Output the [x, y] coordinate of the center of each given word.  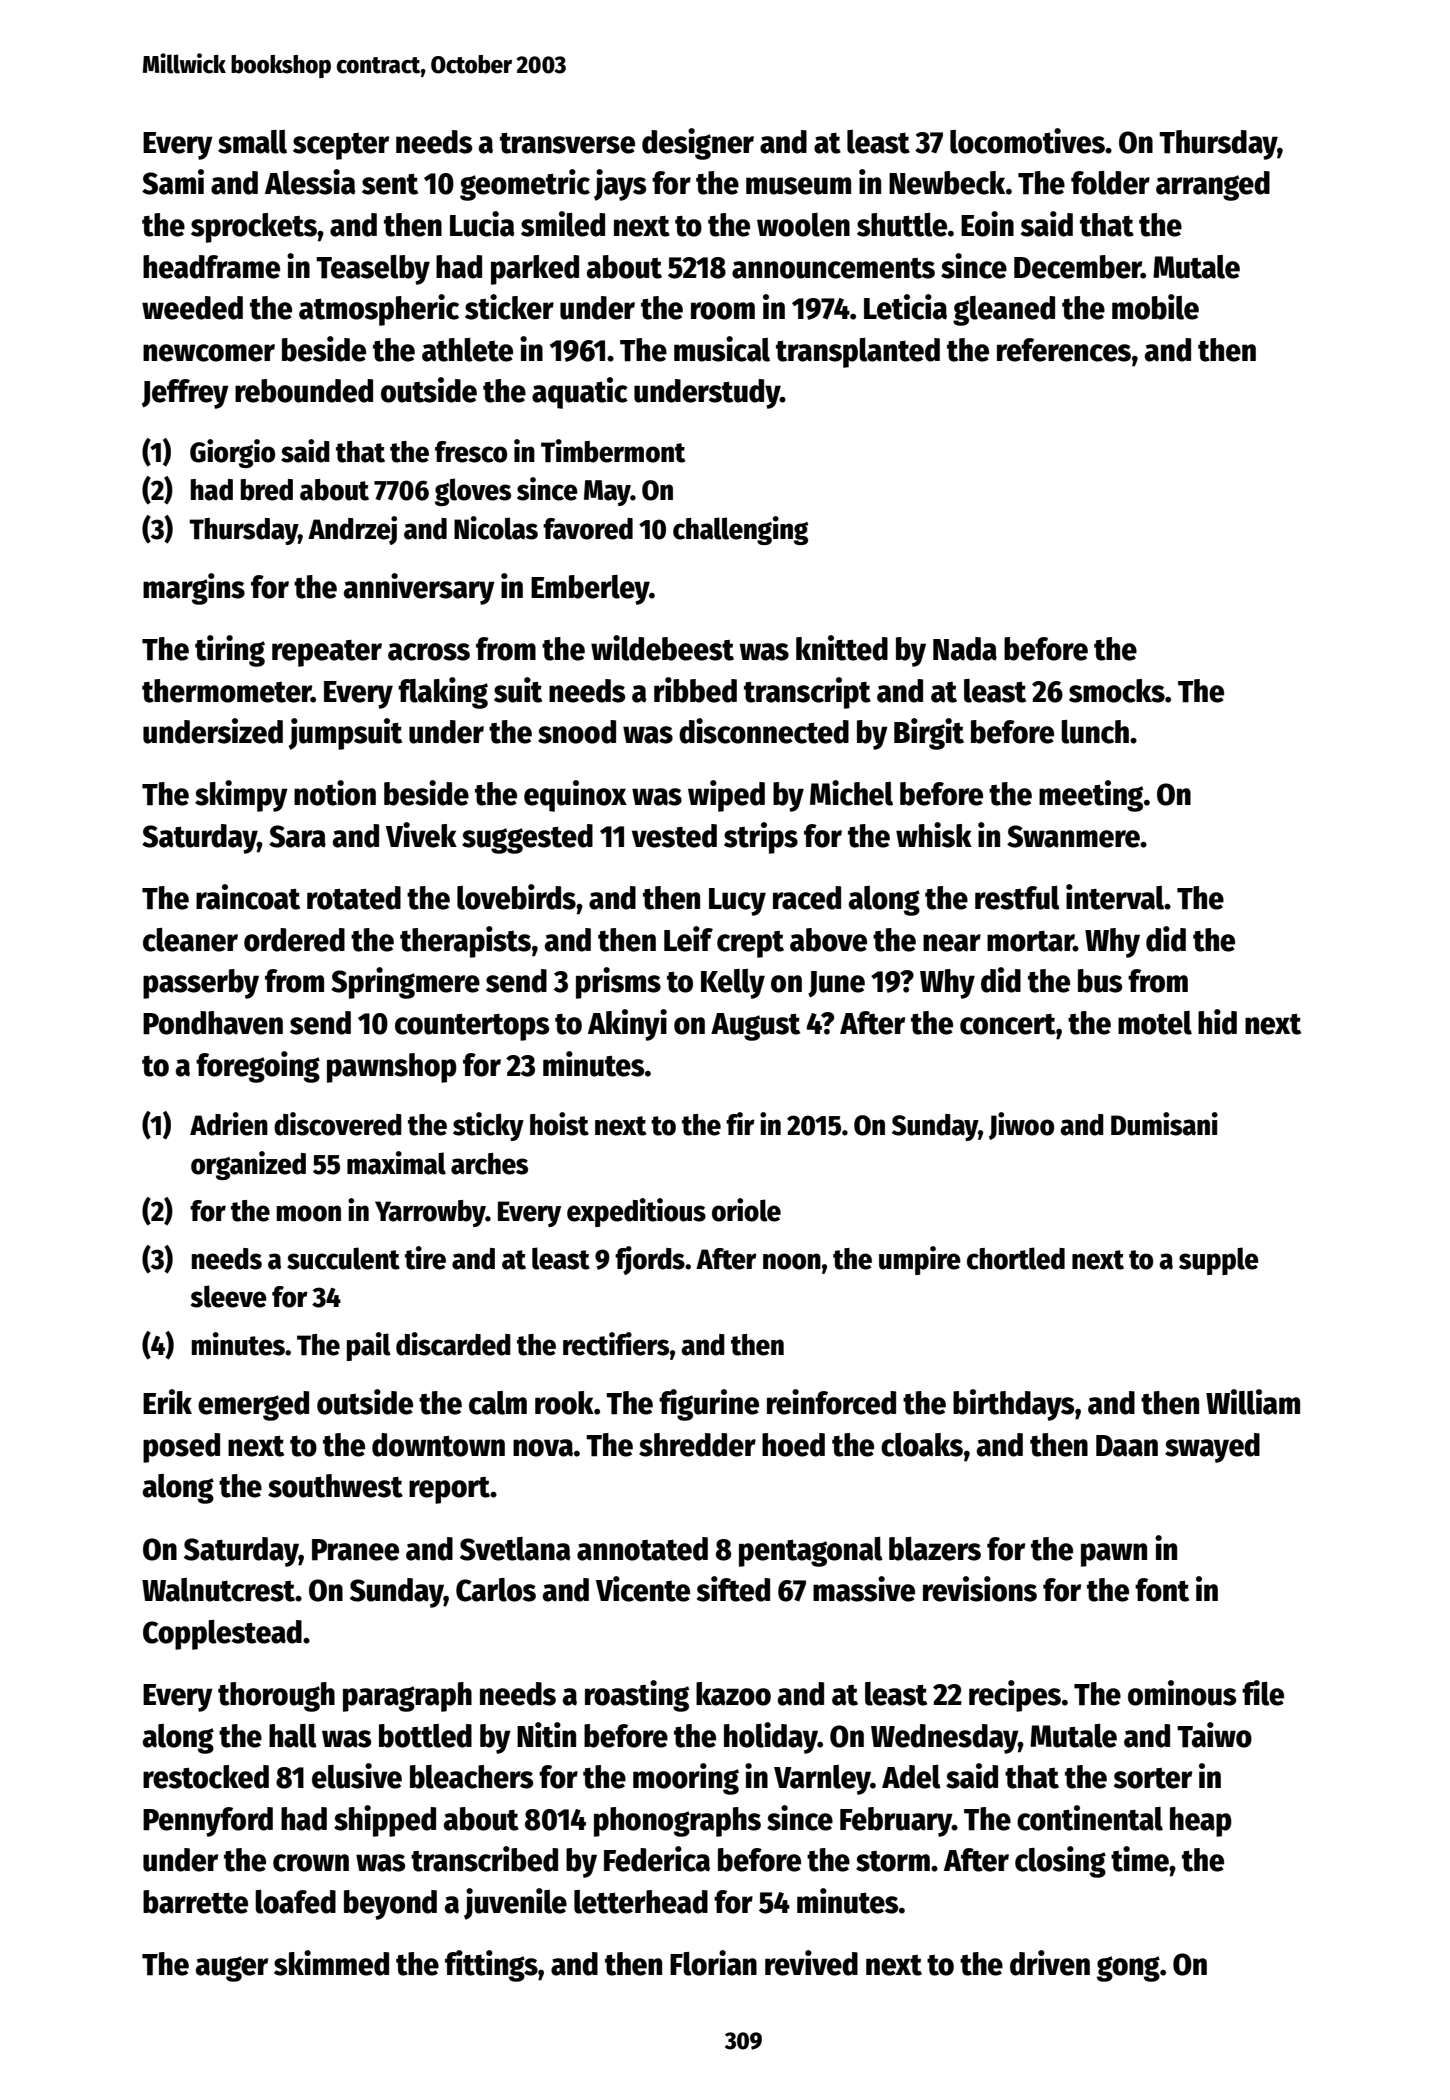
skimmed [331, 1963]
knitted [842, 648]
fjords [650, 1260]
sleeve [229, 1296]
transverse [567, 143]
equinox [575, 796]
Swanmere [1073, 836]
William [1253, 1402]
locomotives [1027, 141]
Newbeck [947, 183]
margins [194, 589]
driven [1050, 1963]
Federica [657, 1859]
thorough [276, 1697]
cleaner [190, 940]
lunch [1095, 732]
